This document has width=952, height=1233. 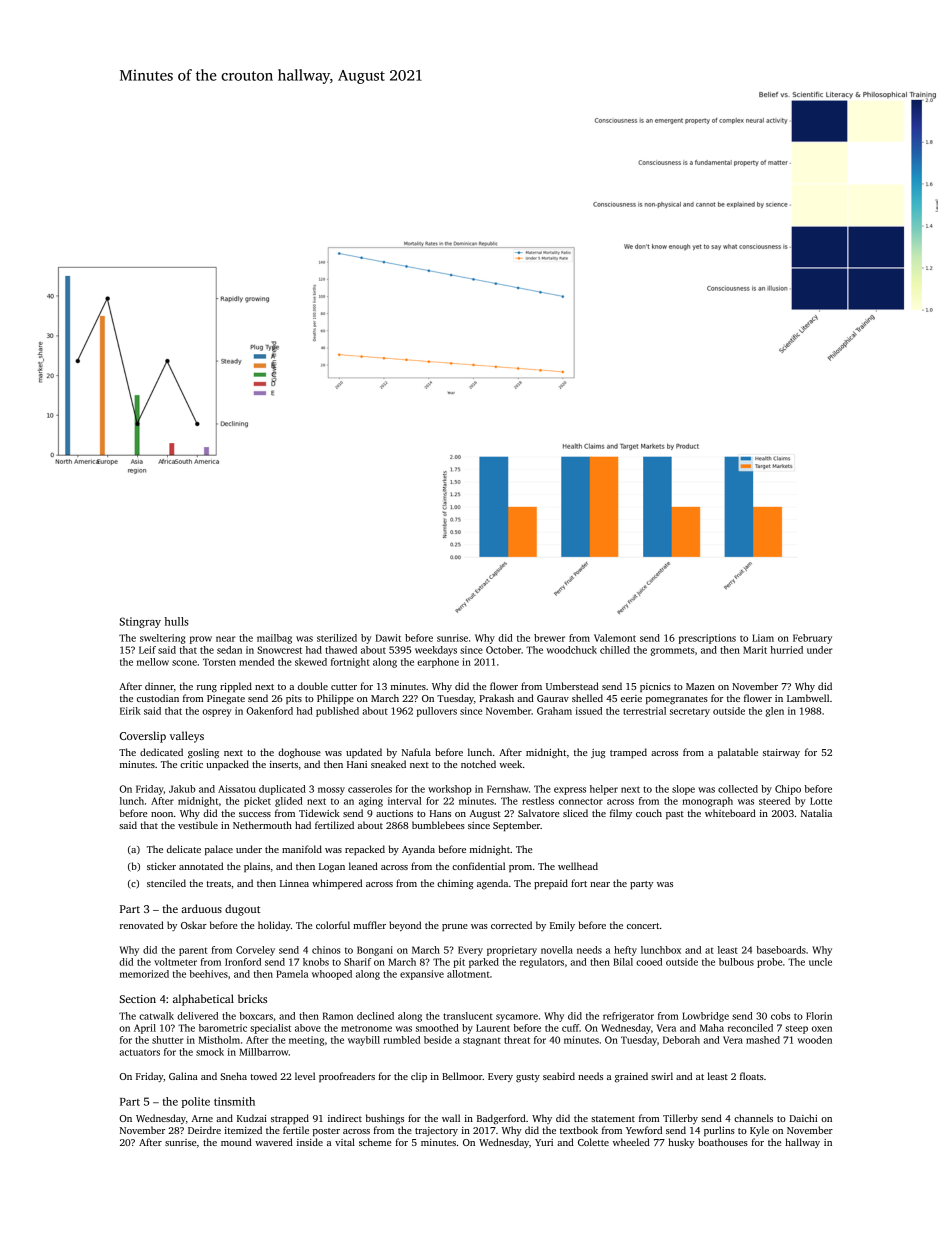 I want to click on brewer, so click(x=549, y=638).
